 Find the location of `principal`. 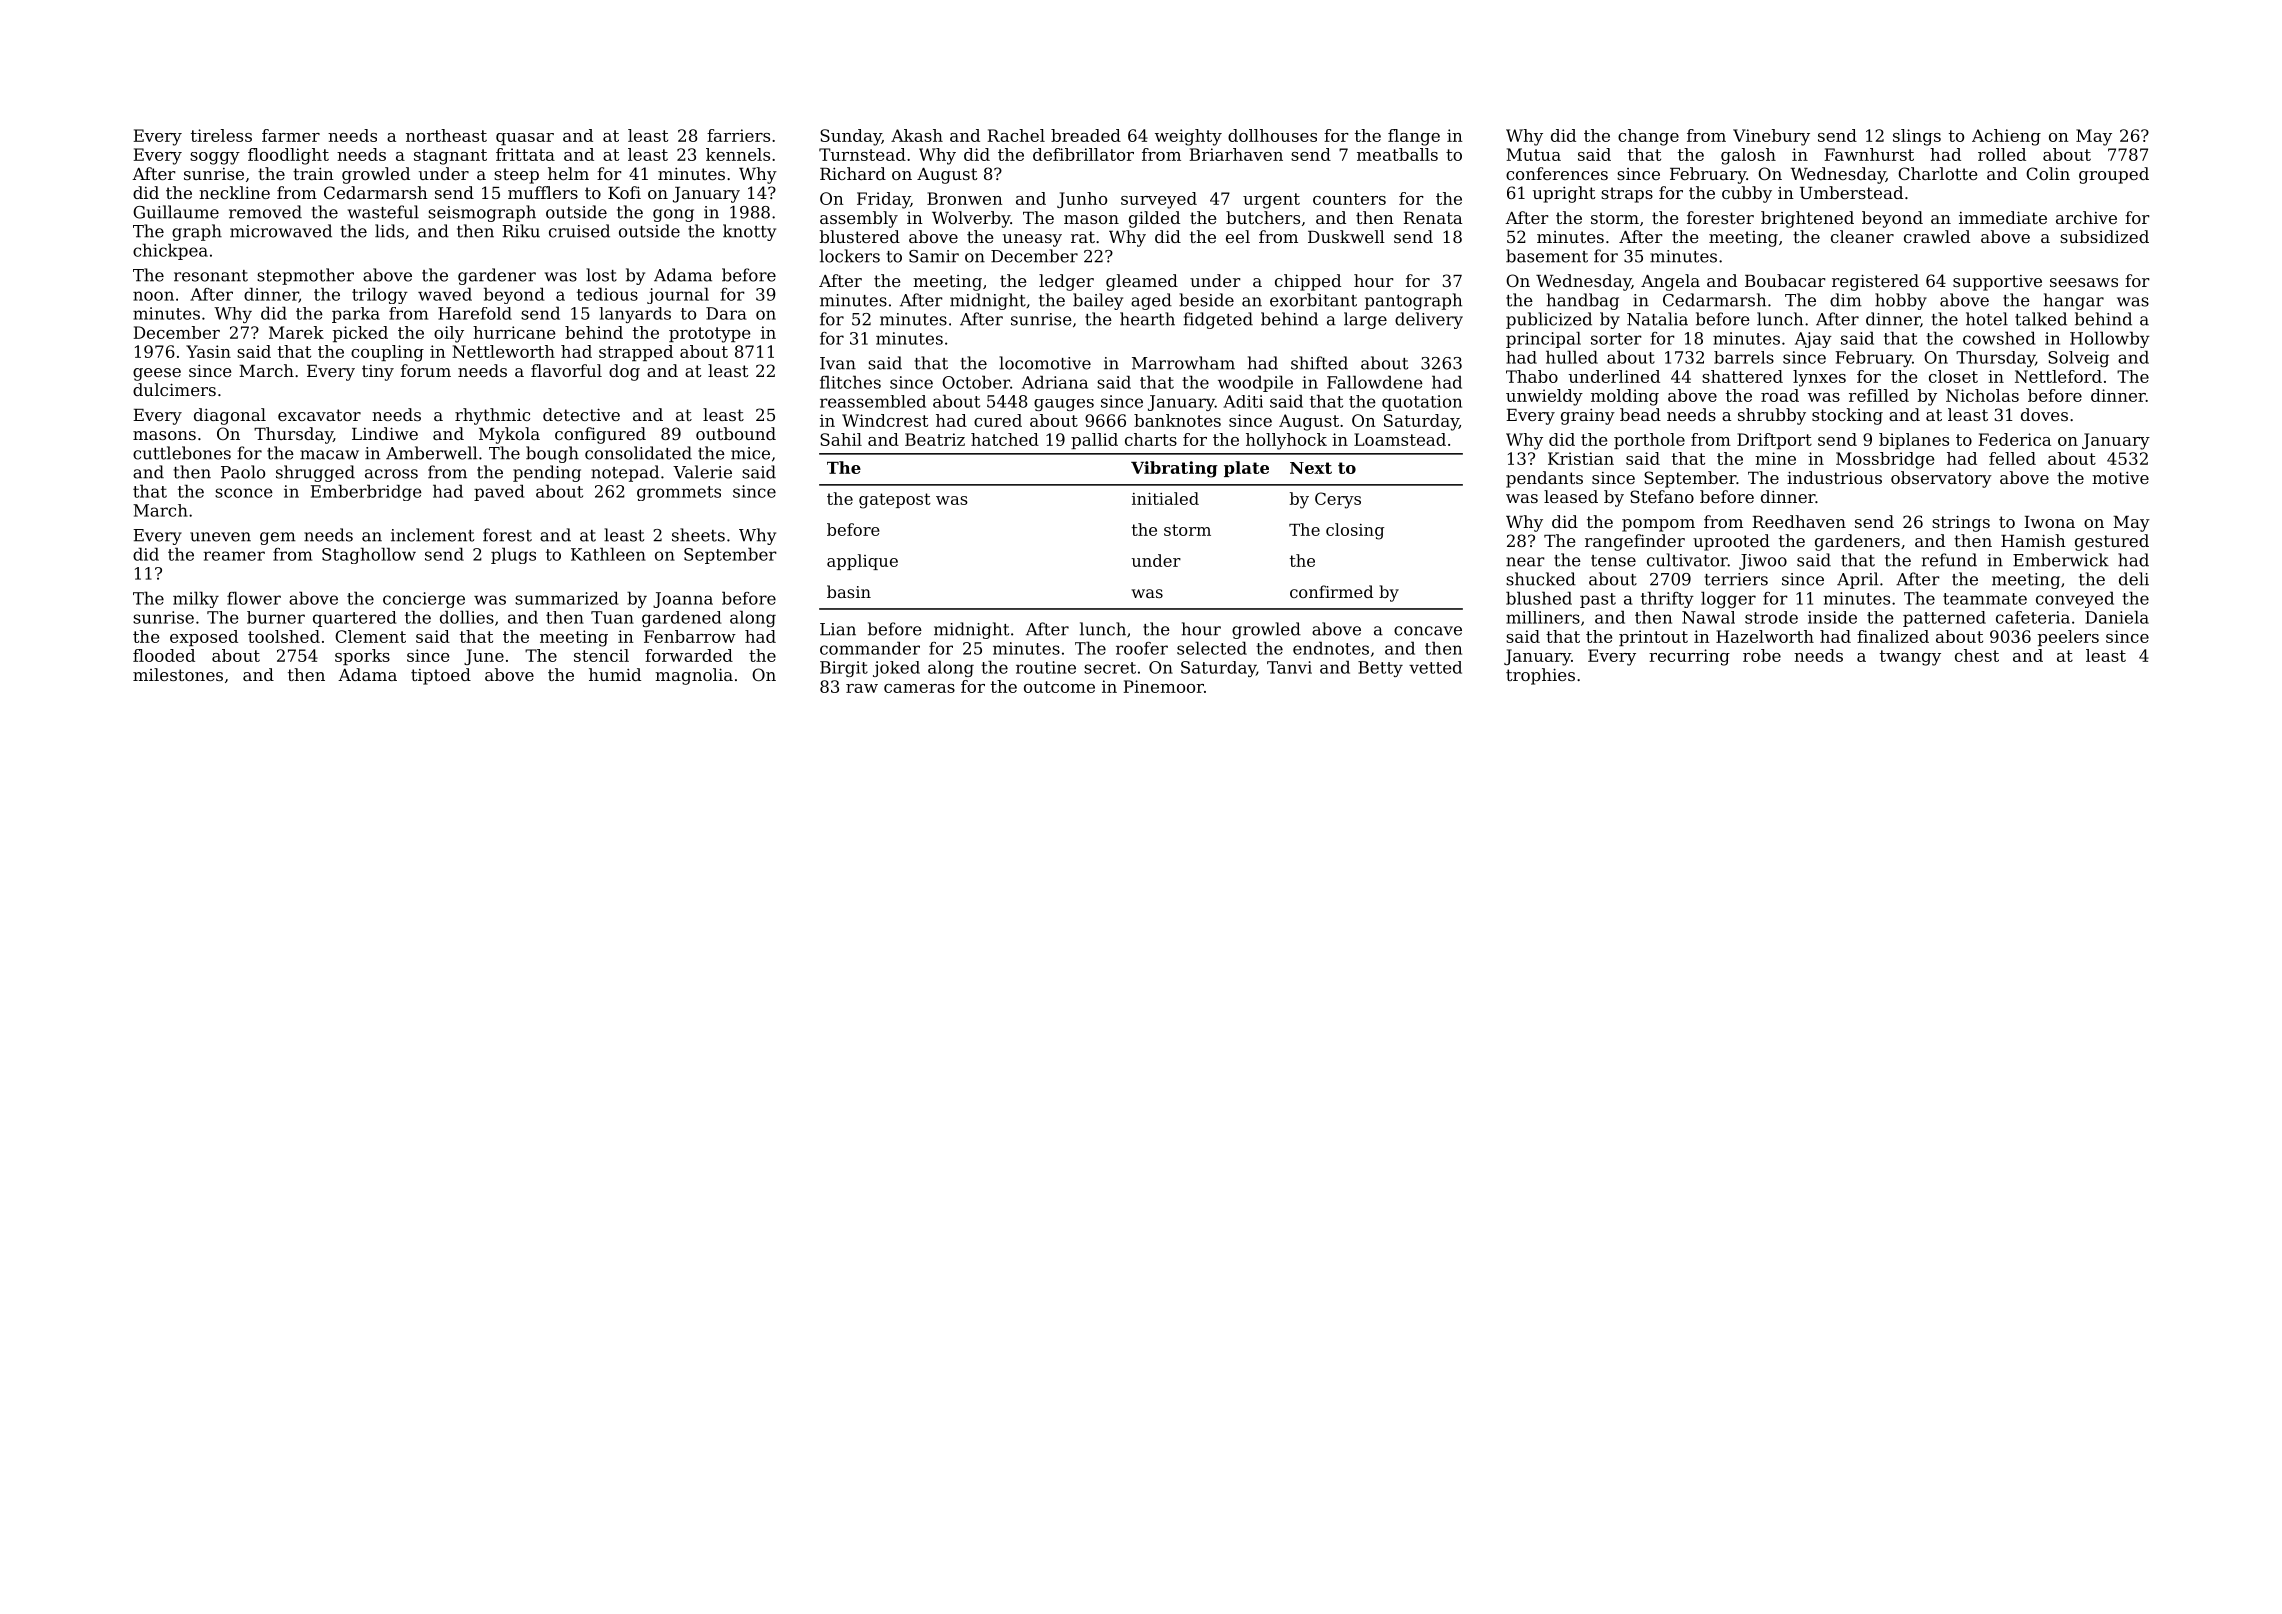

principal is located at coordinates (1543, 339).
